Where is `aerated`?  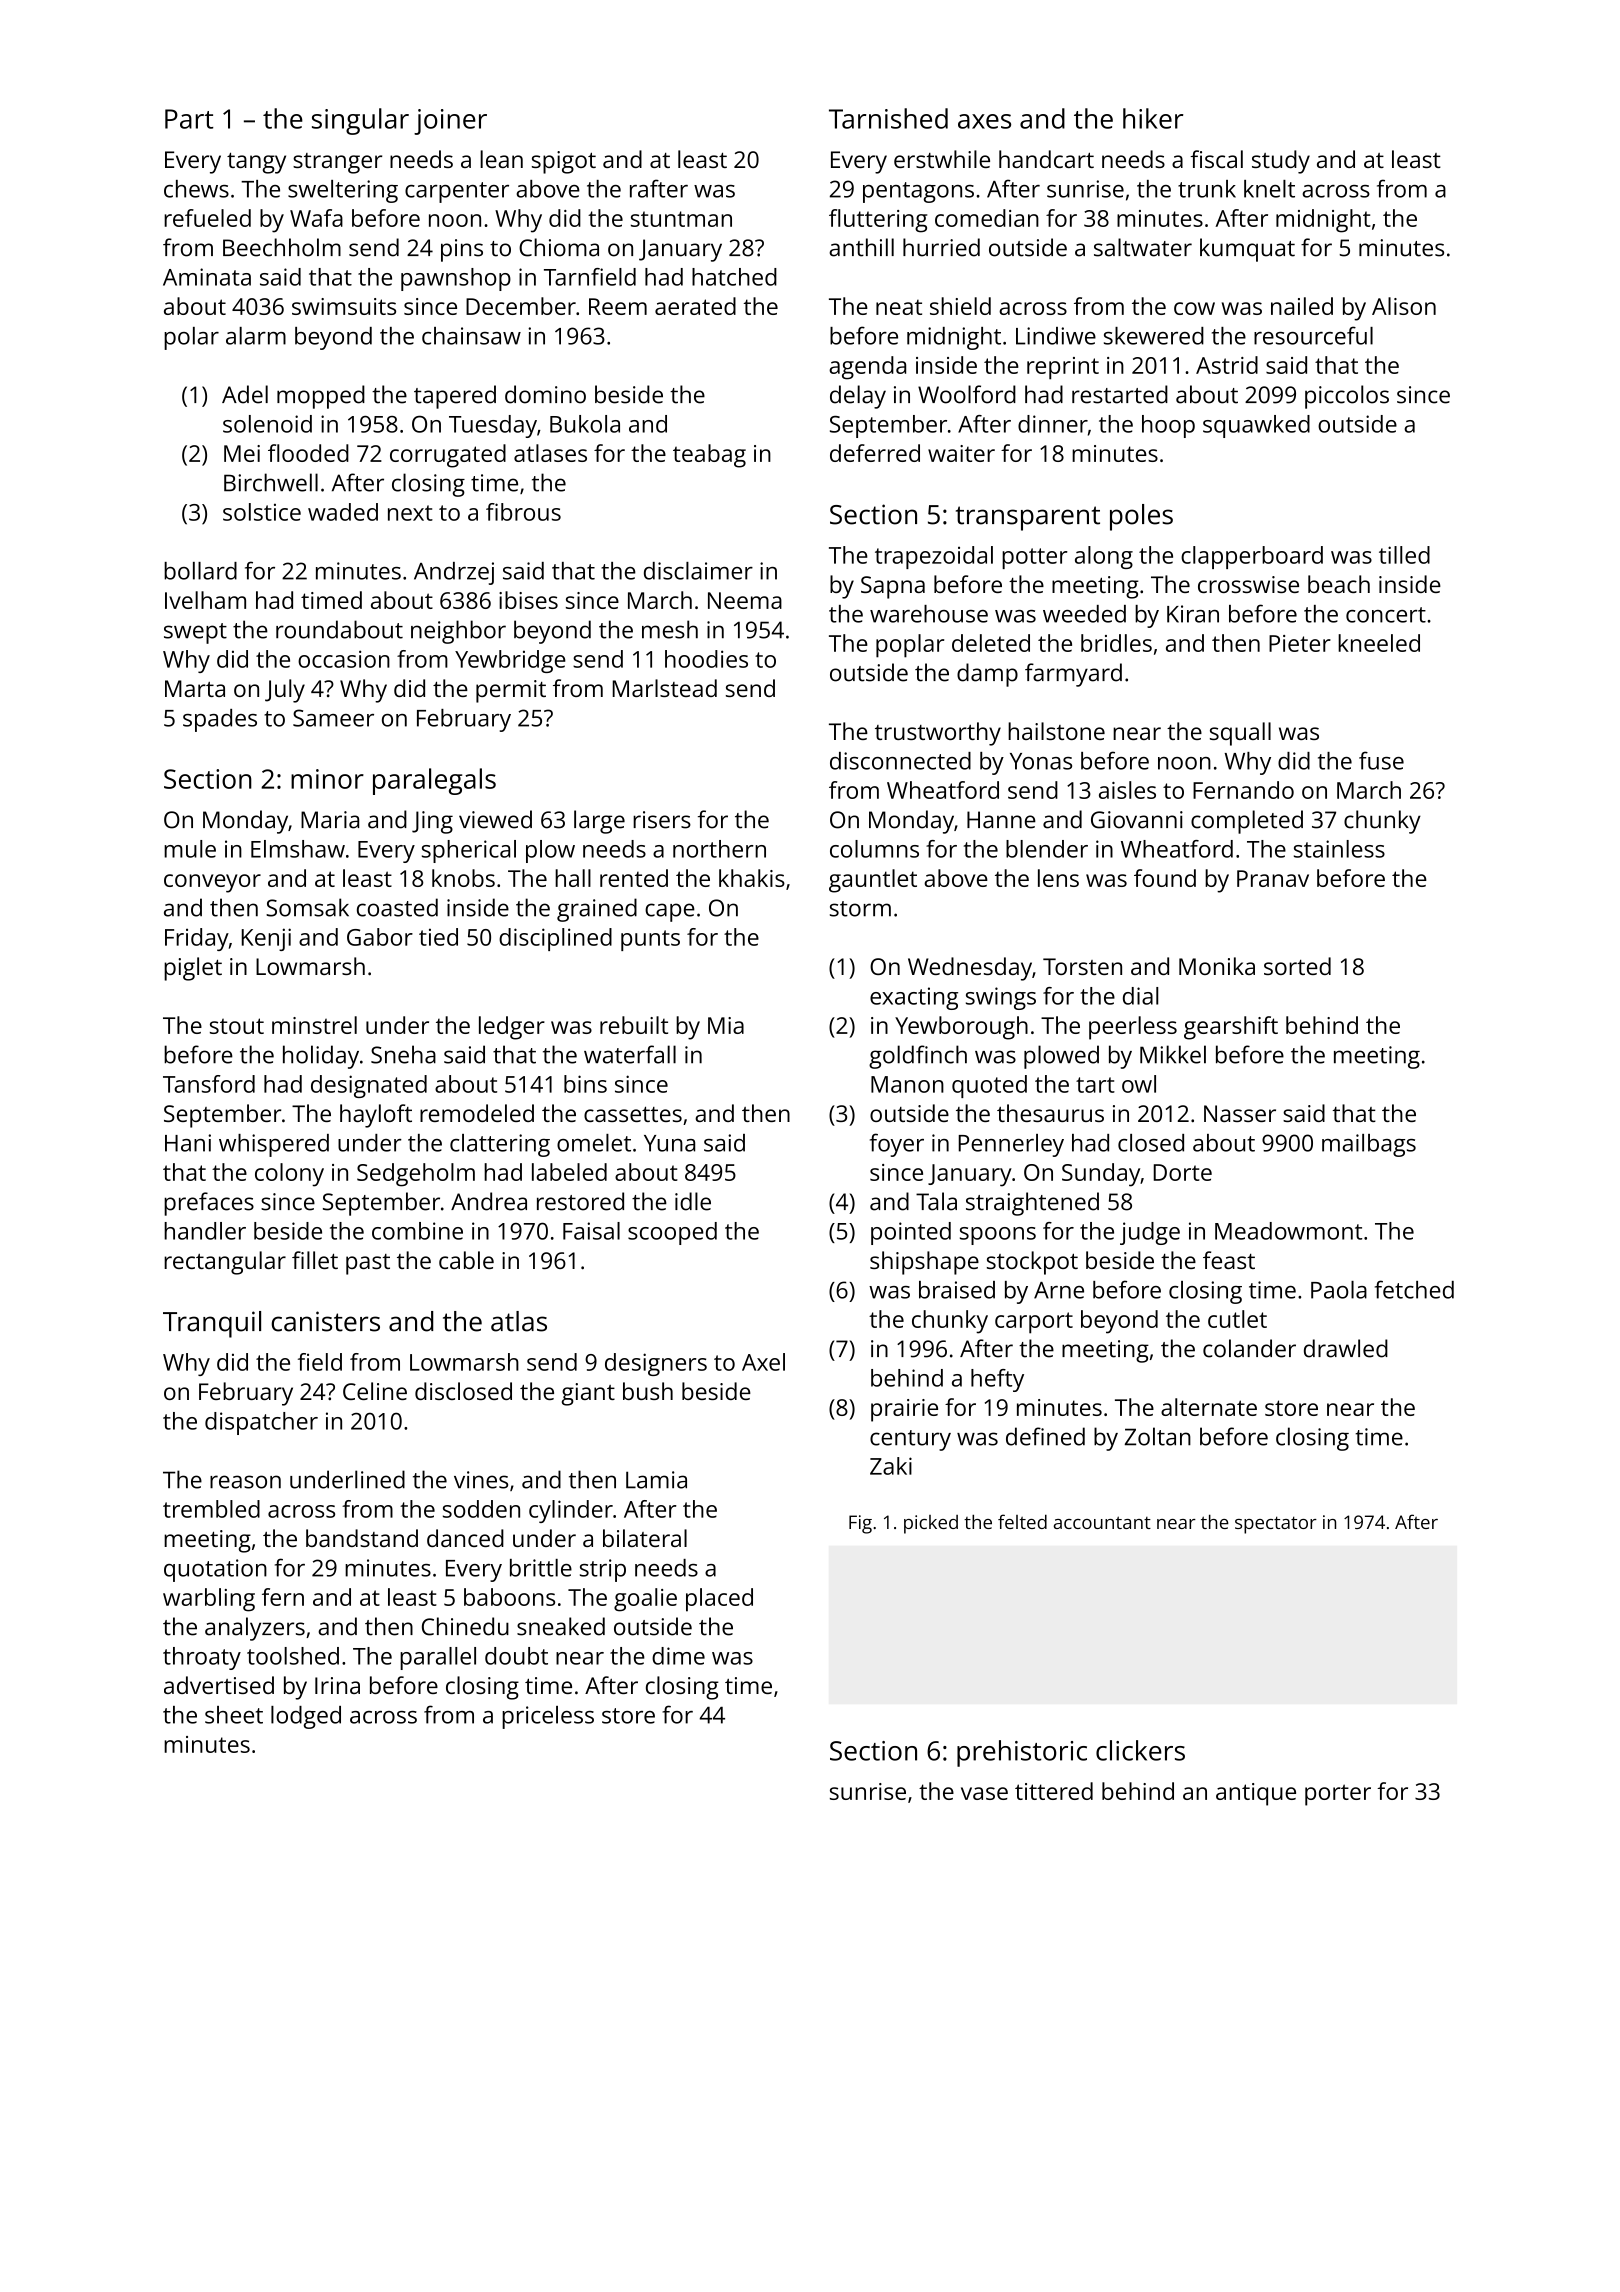 aerated is located at coordinates (695, 306).
